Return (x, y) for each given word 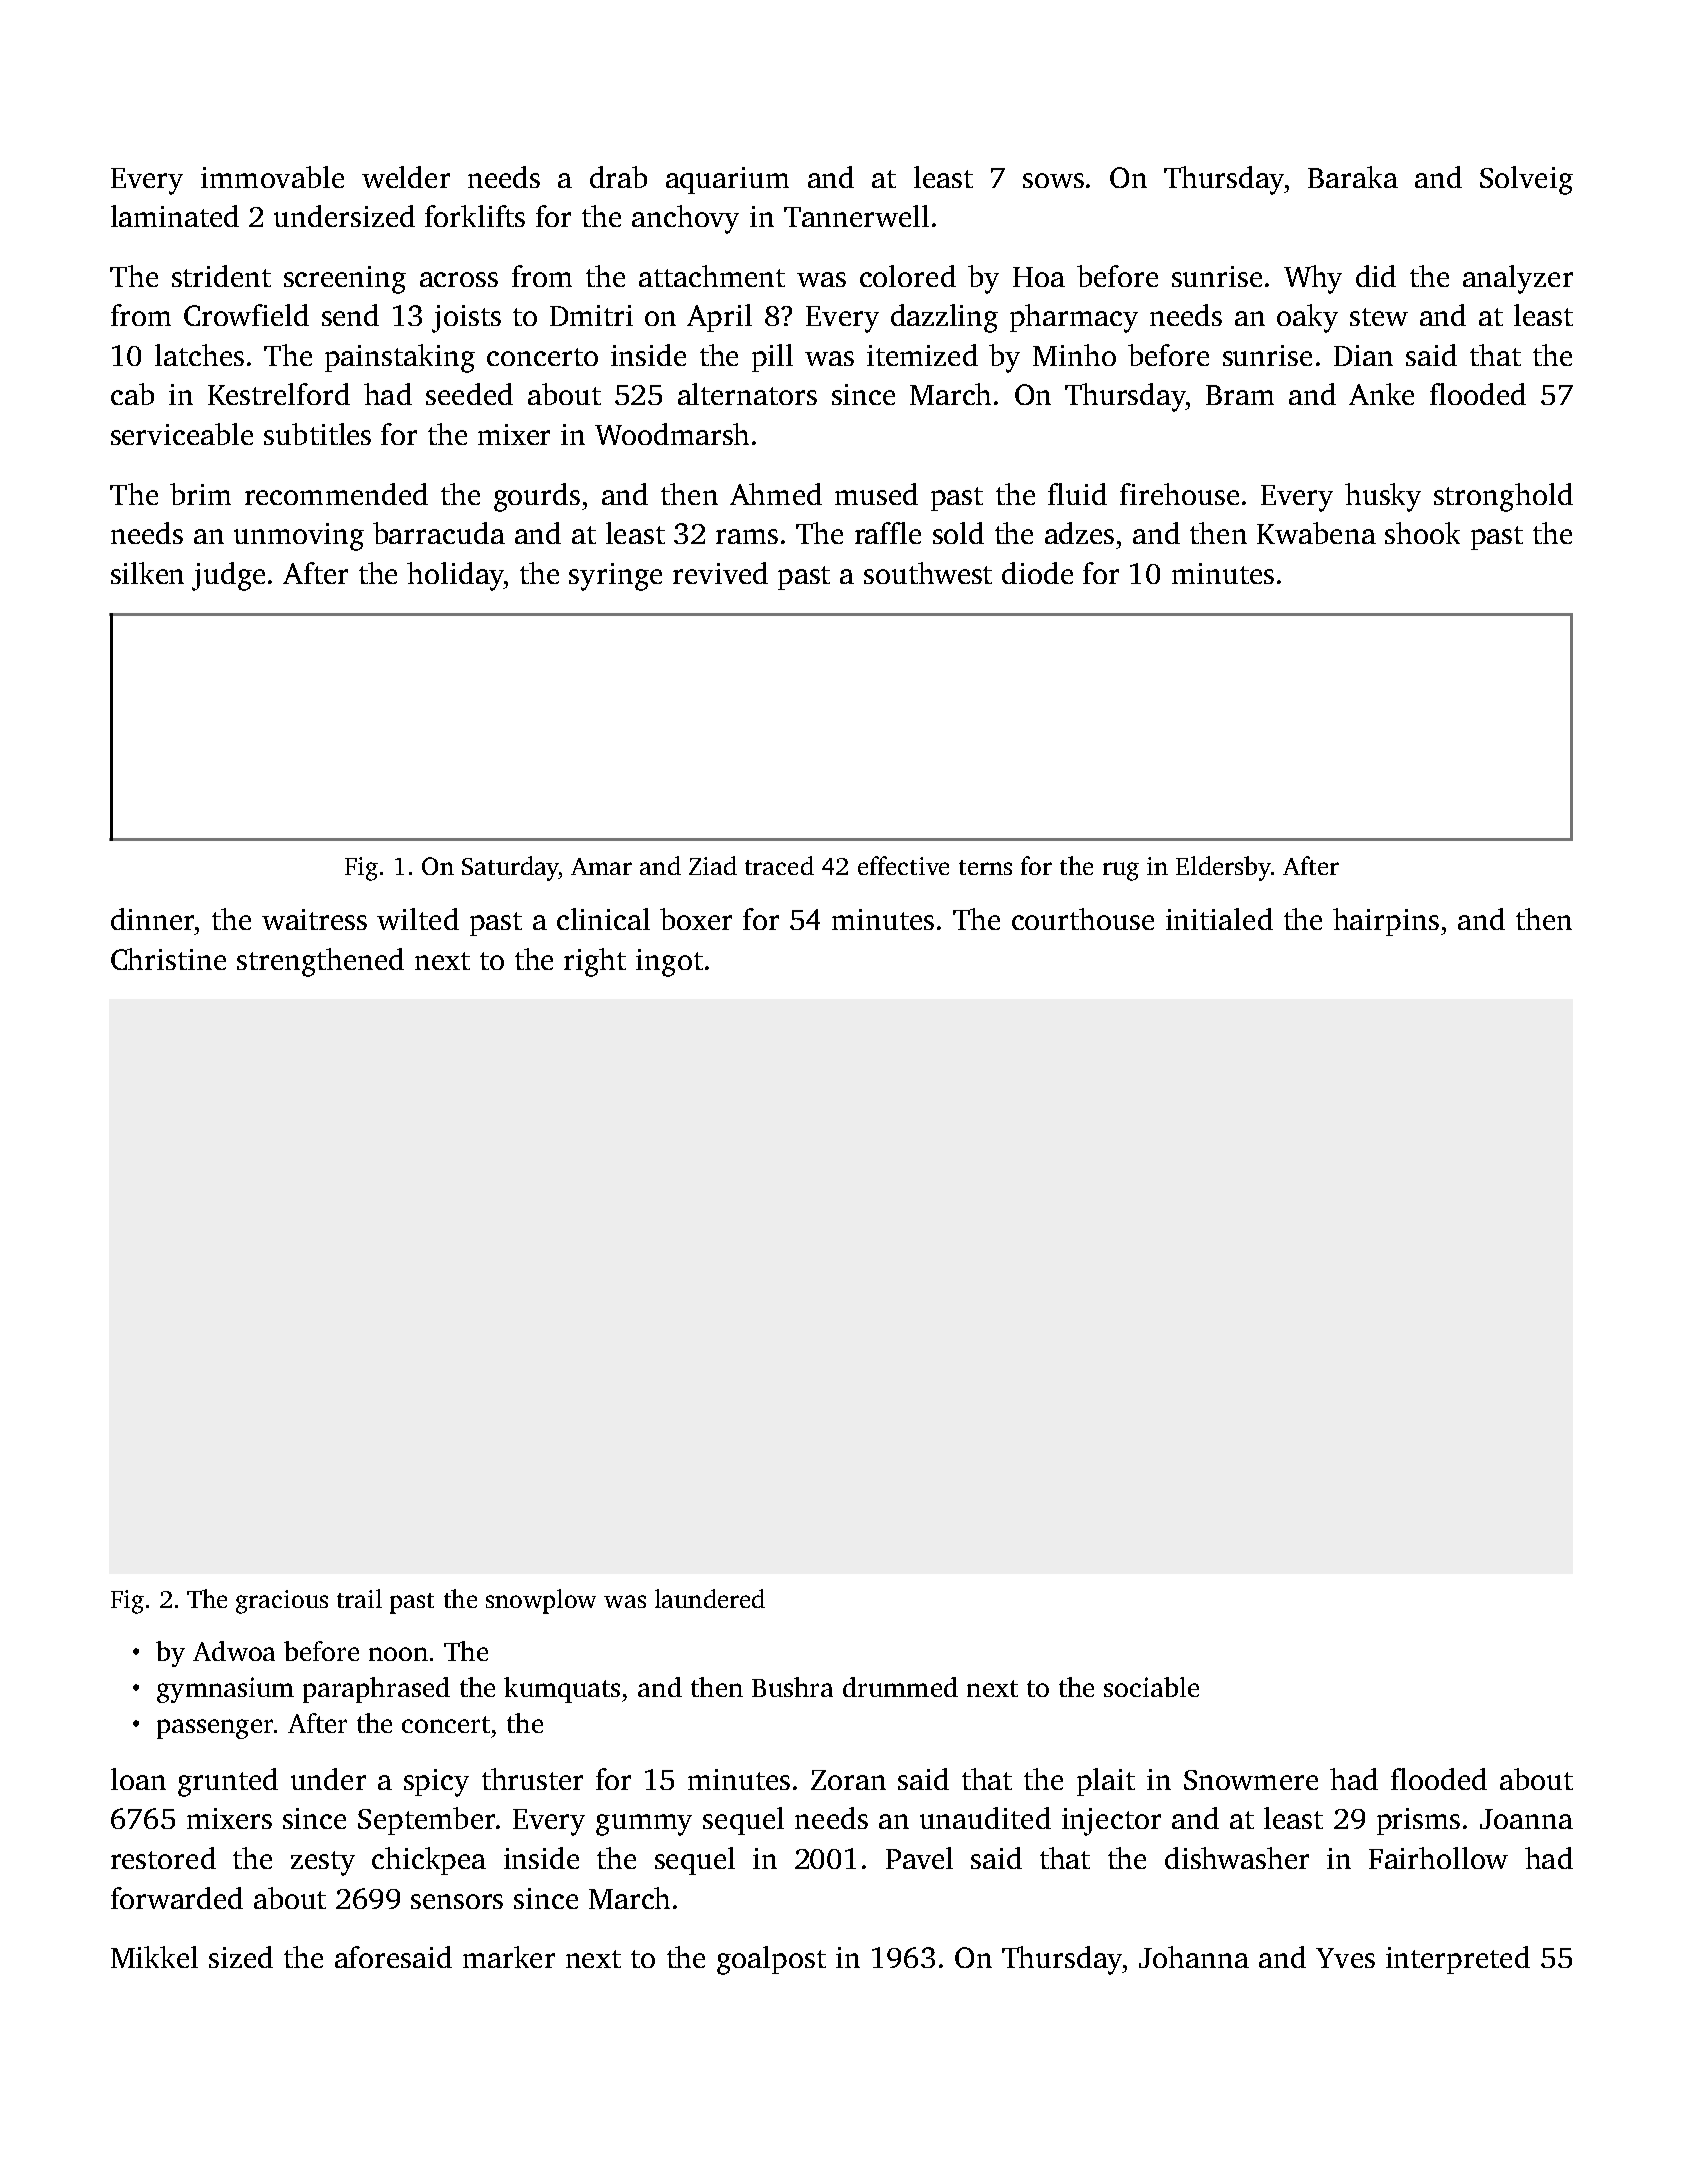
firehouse (1179, 494)
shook (1422, 533)
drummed (900, 1687)
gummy (644, 1825)
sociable (1151, 1687)
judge (228, 576)
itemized (922, 355)
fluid (1077, 494)
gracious (282, 1602)
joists (466, 319)
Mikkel (154, 1957)
